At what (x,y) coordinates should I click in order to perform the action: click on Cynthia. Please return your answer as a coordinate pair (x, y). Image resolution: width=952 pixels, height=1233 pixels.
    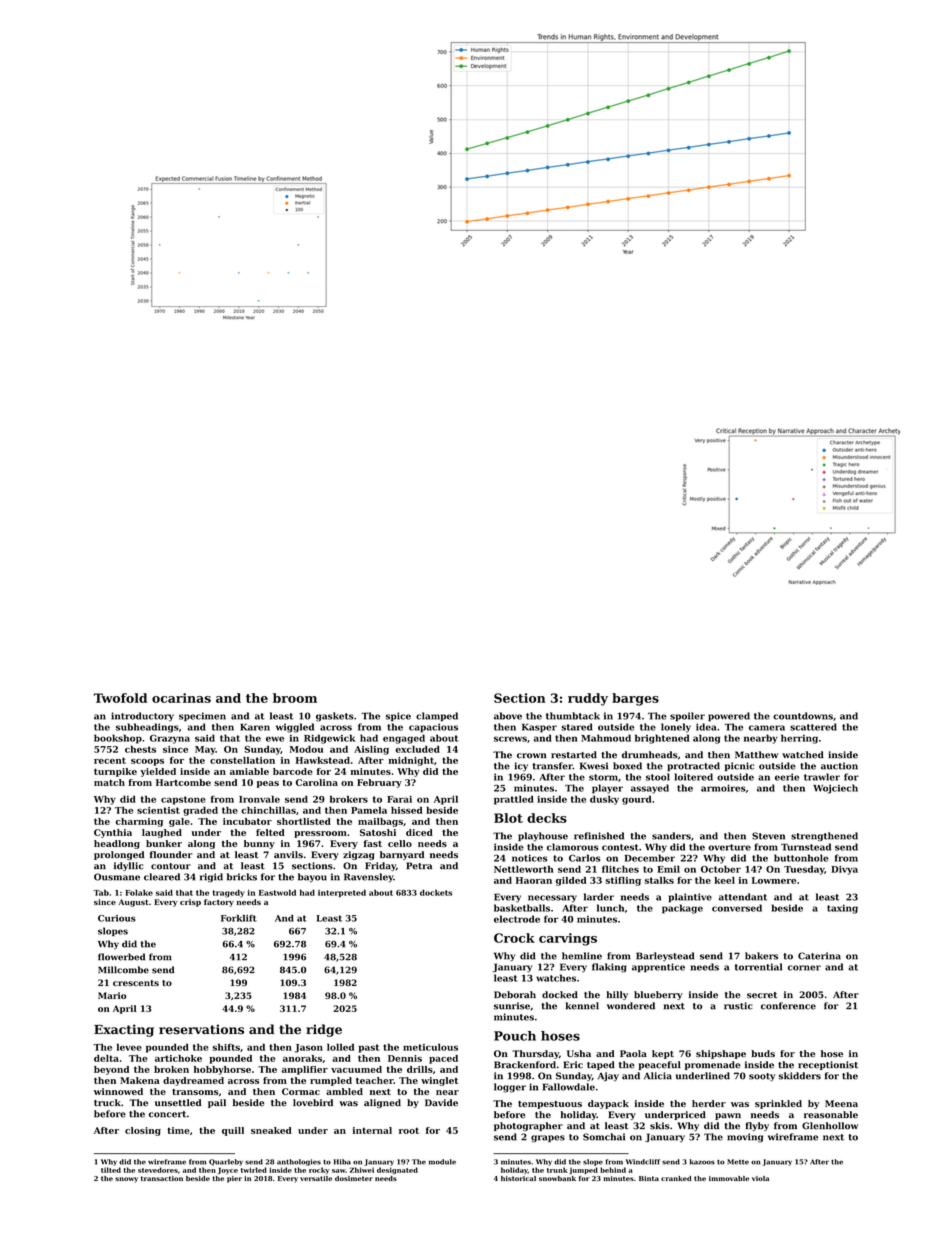
    Looking at the image, I should click on (113, 833).
